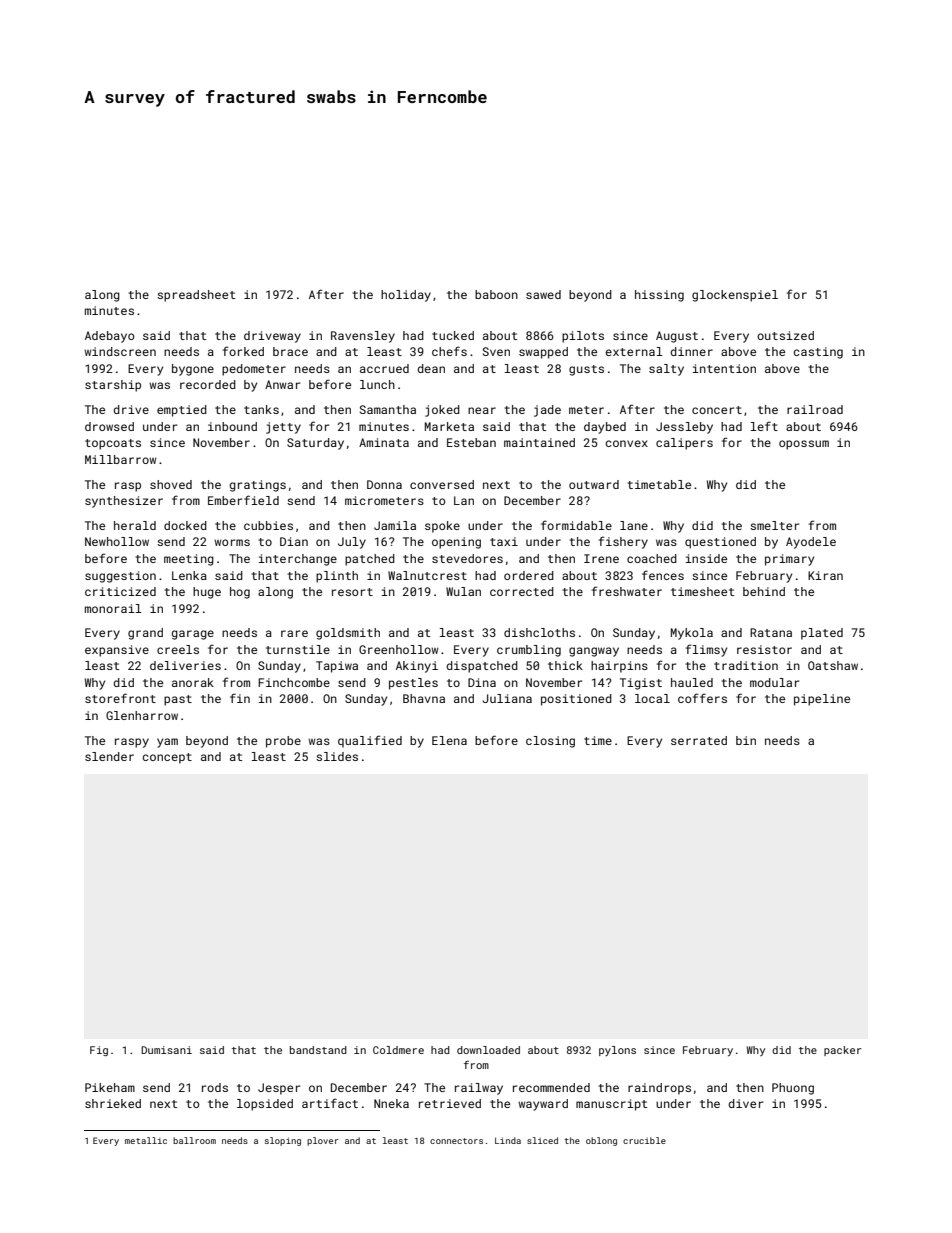 Image resolution: width=952 pixels, height=1233 pixels. What do you see at coordinates (601, 1141) in the page?
I see `oblong` at bounding box center [601, 1141].
